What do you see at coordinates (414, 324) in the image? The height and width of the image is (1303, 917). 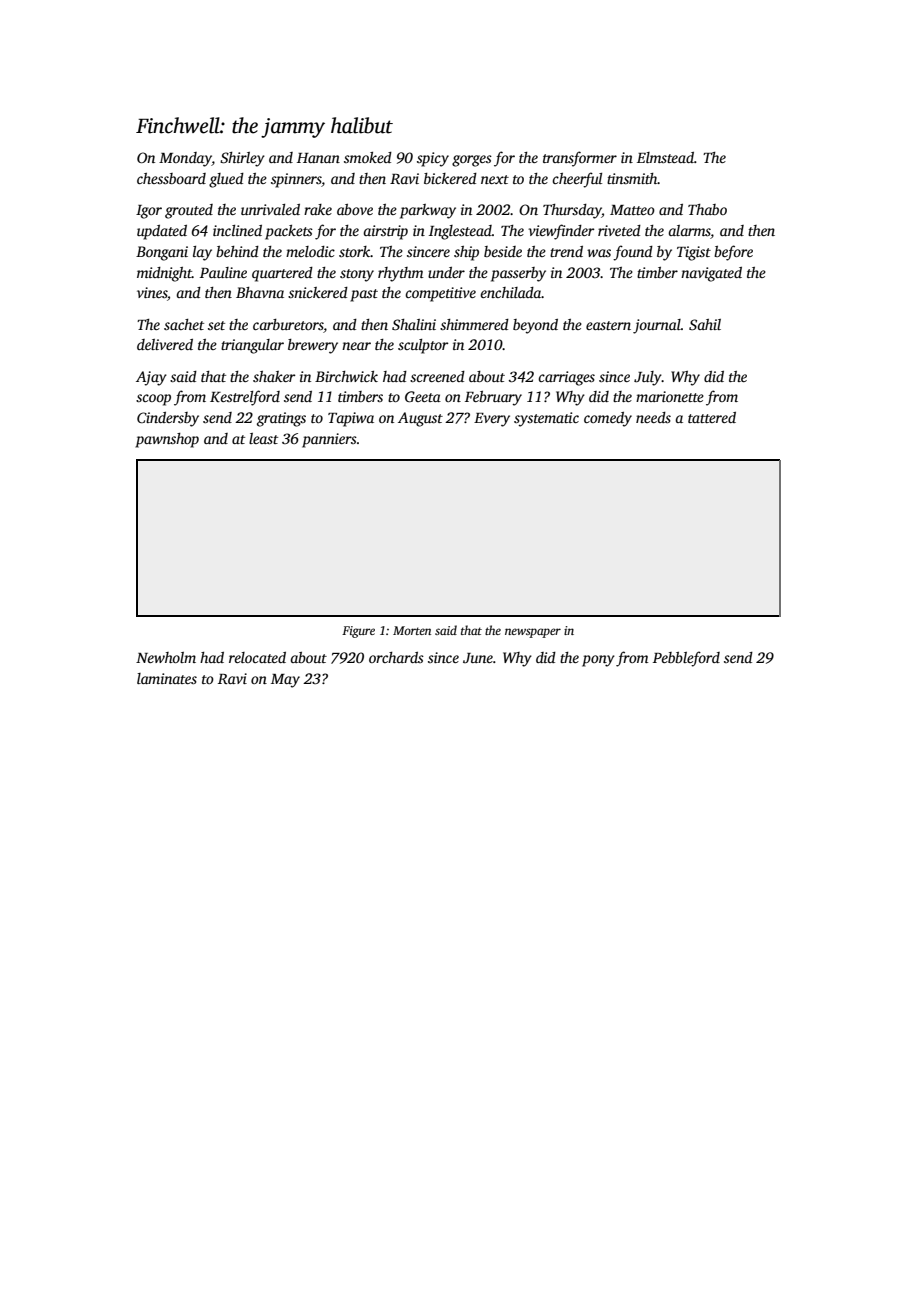 I see `Shalini` at bounding box center [414, 324].
